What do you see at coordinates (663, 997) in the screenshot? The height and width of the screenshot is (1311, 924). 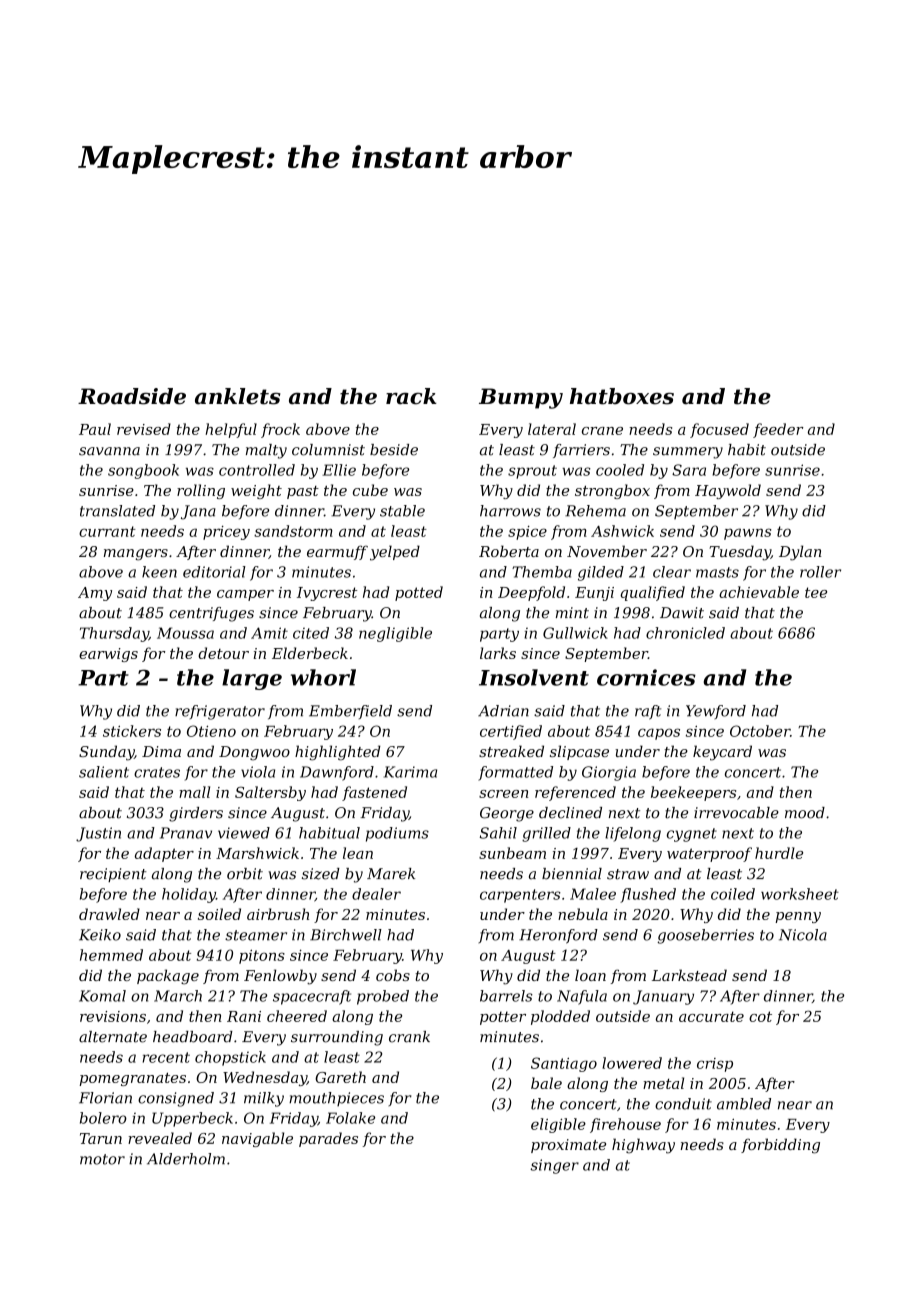 I see `January` at bounding box center [663, 997].
